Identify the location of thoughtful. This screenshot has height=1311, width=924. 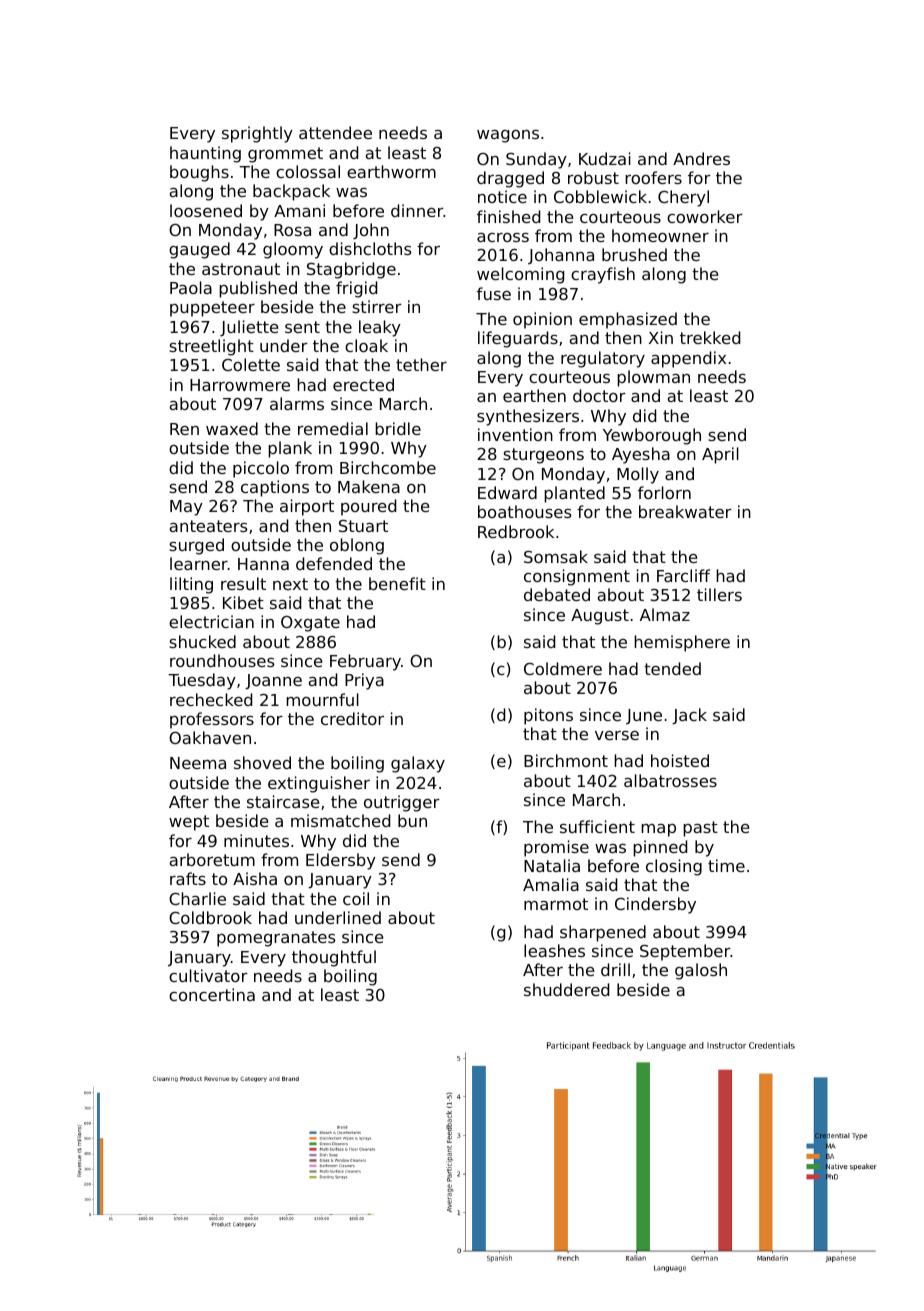
(334, 958).
